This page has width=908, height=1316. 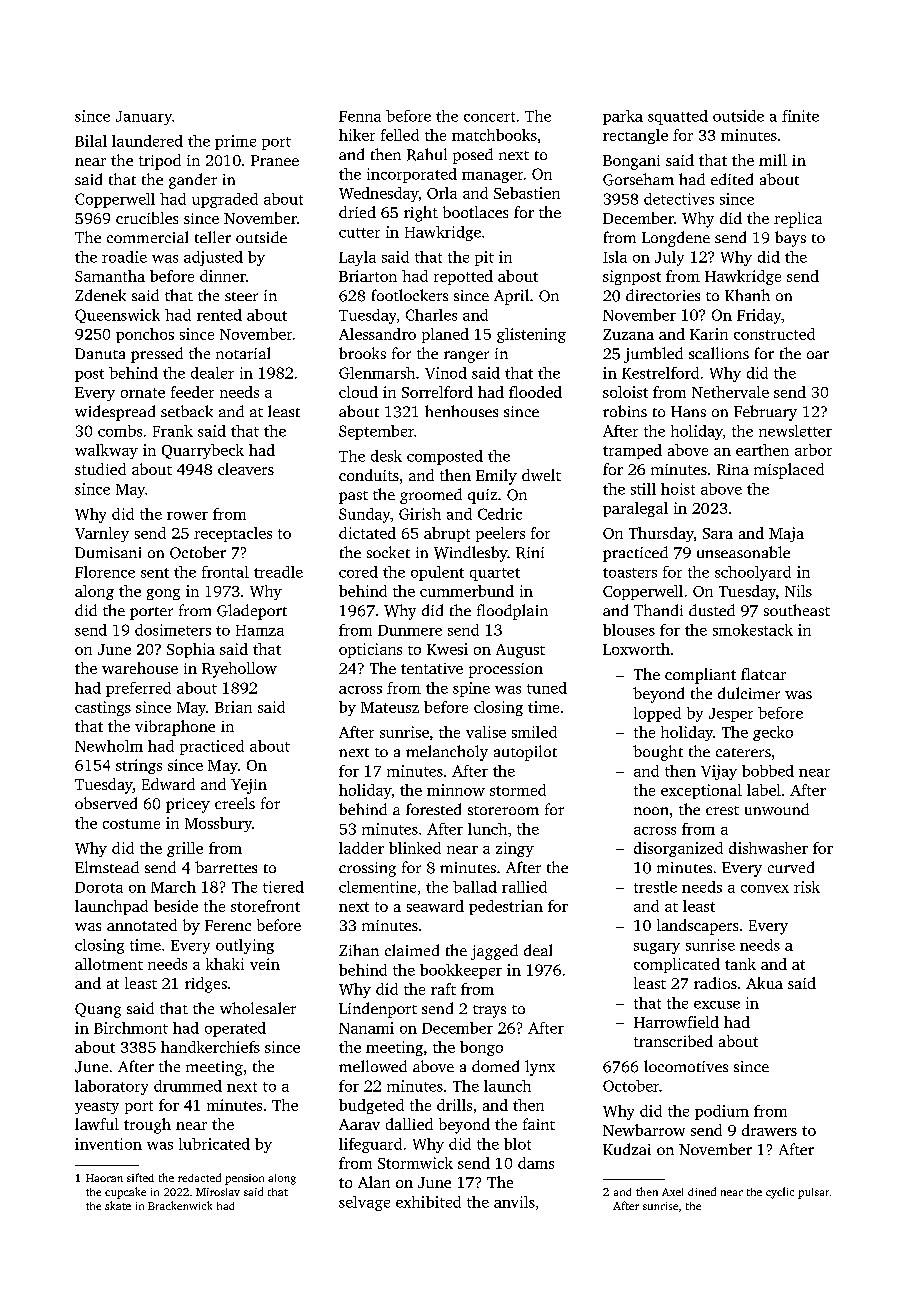 What do you see at coordinates (800, 116) in the page?
I see `finite` at bounding box center [800, 116].
